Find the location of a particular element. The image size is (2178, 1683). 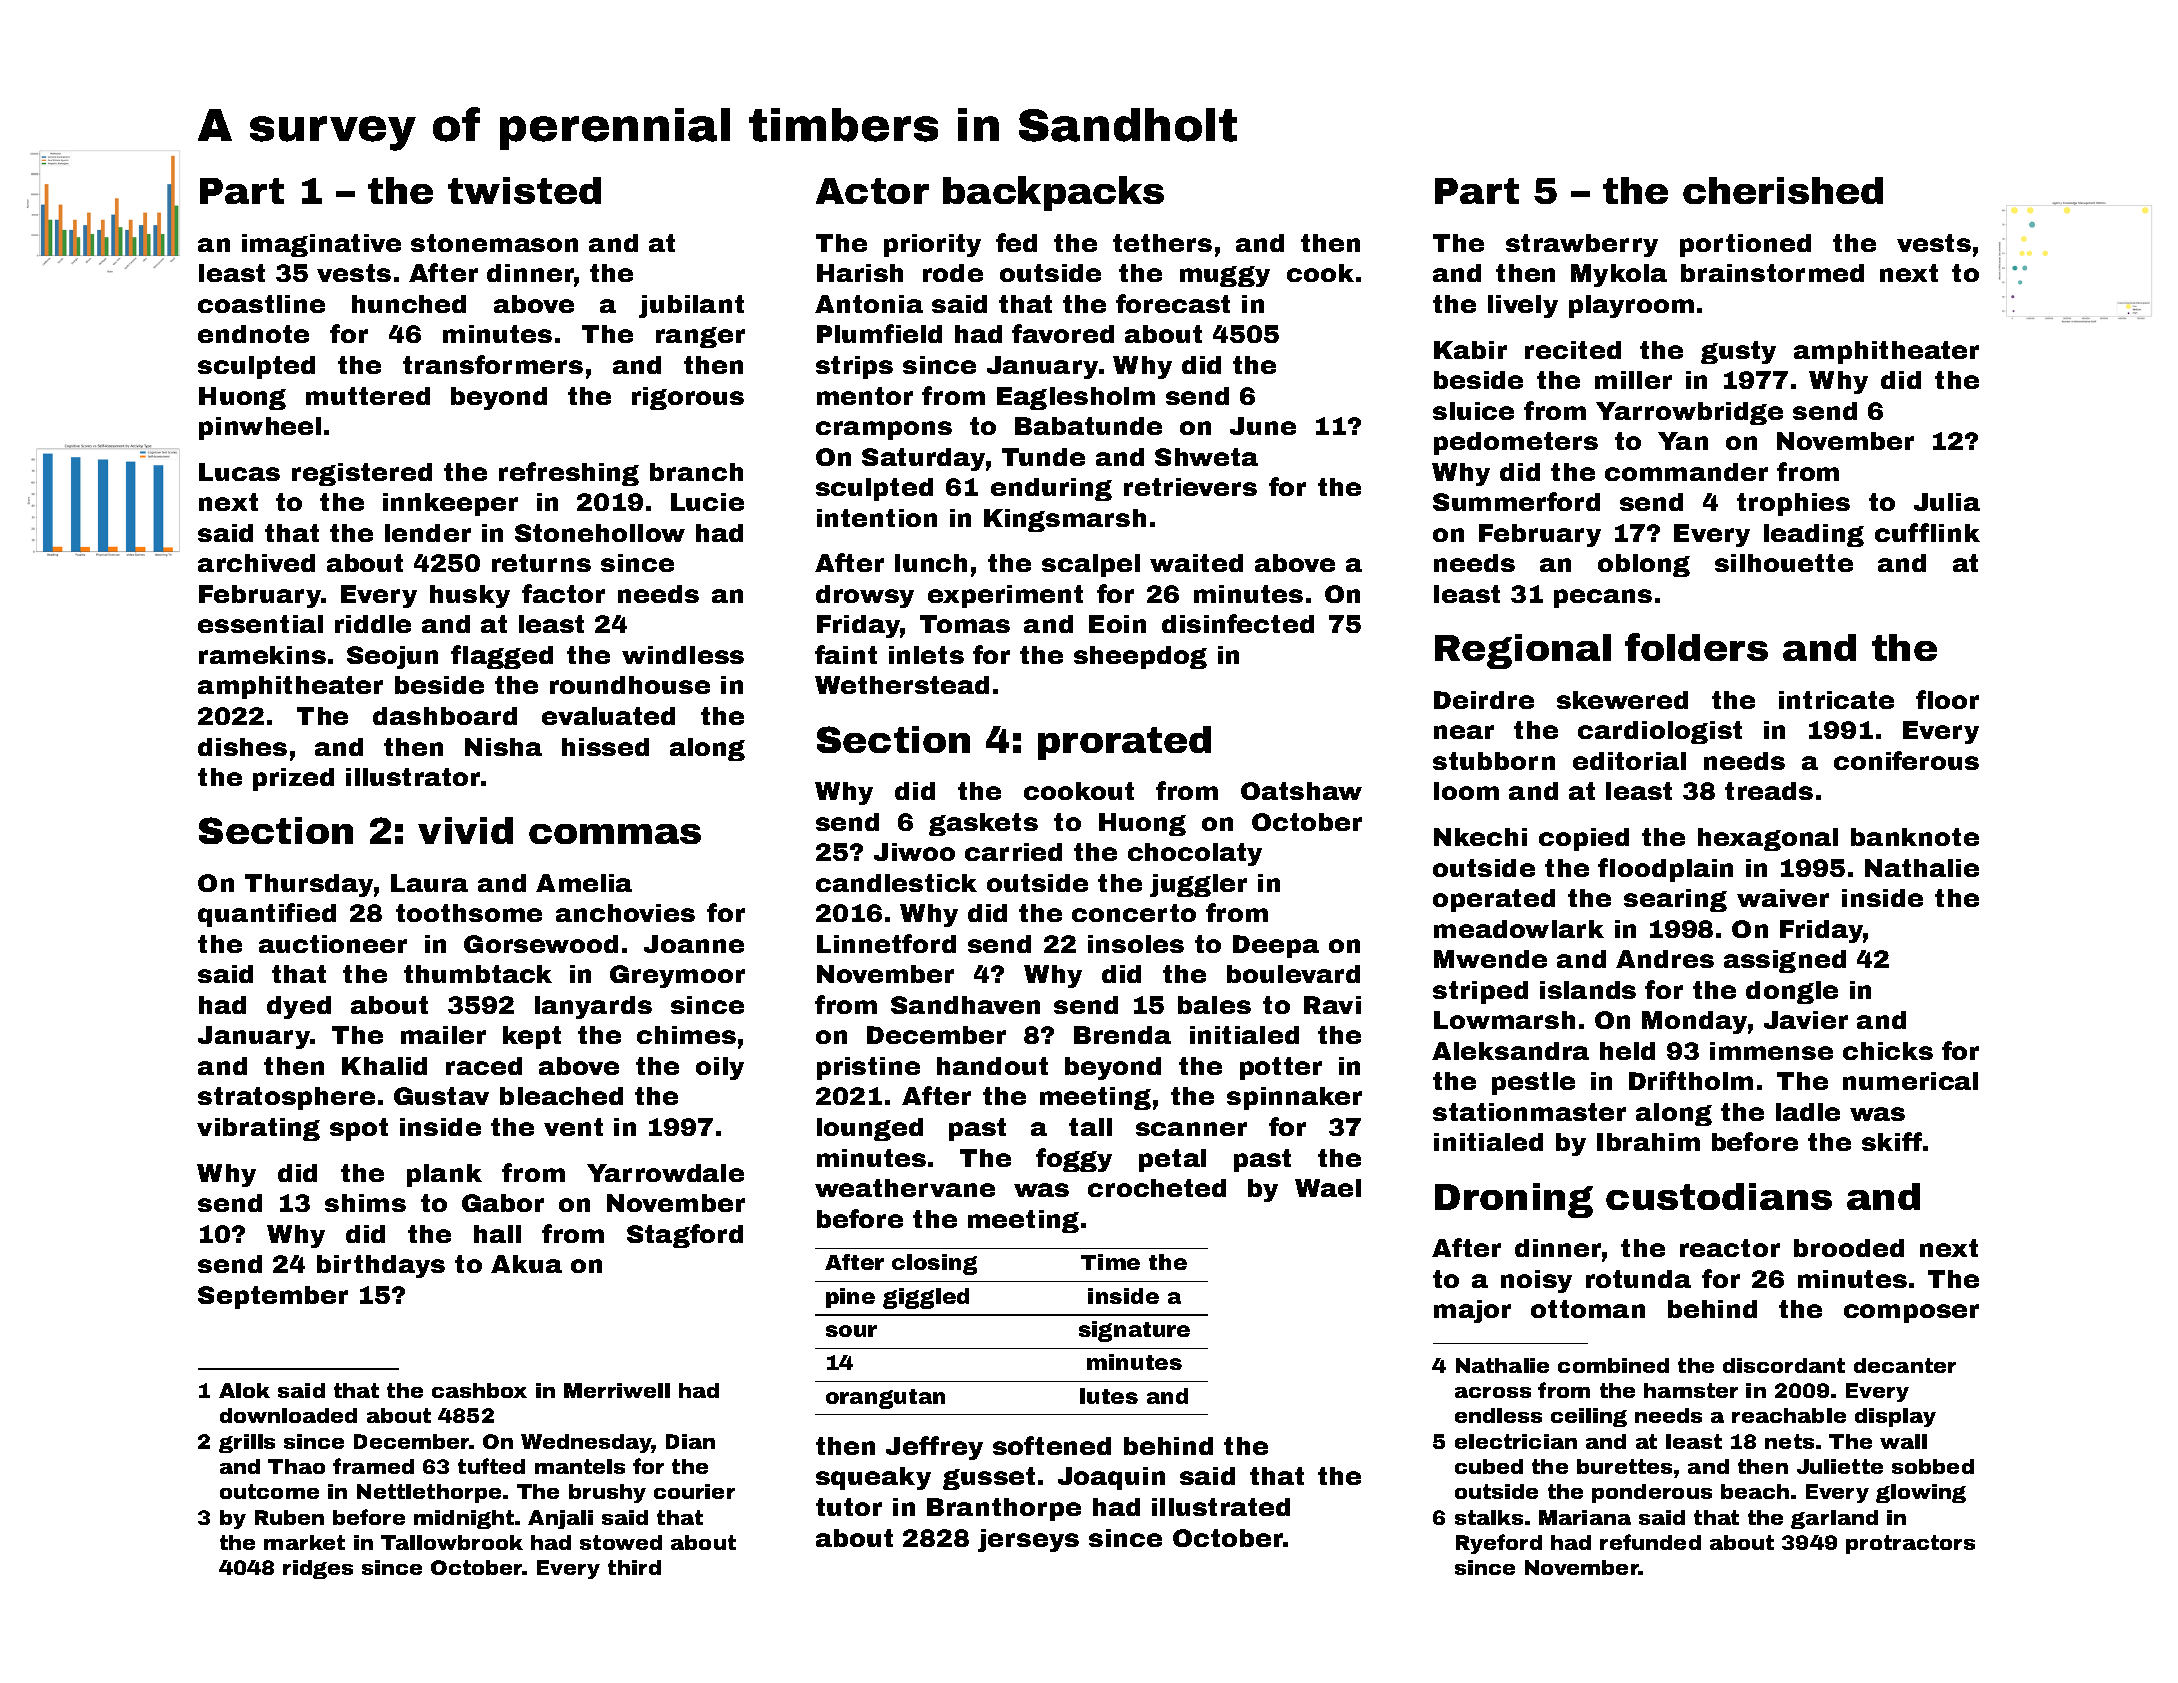

Deepa is located at coordinates (1276, 946).
